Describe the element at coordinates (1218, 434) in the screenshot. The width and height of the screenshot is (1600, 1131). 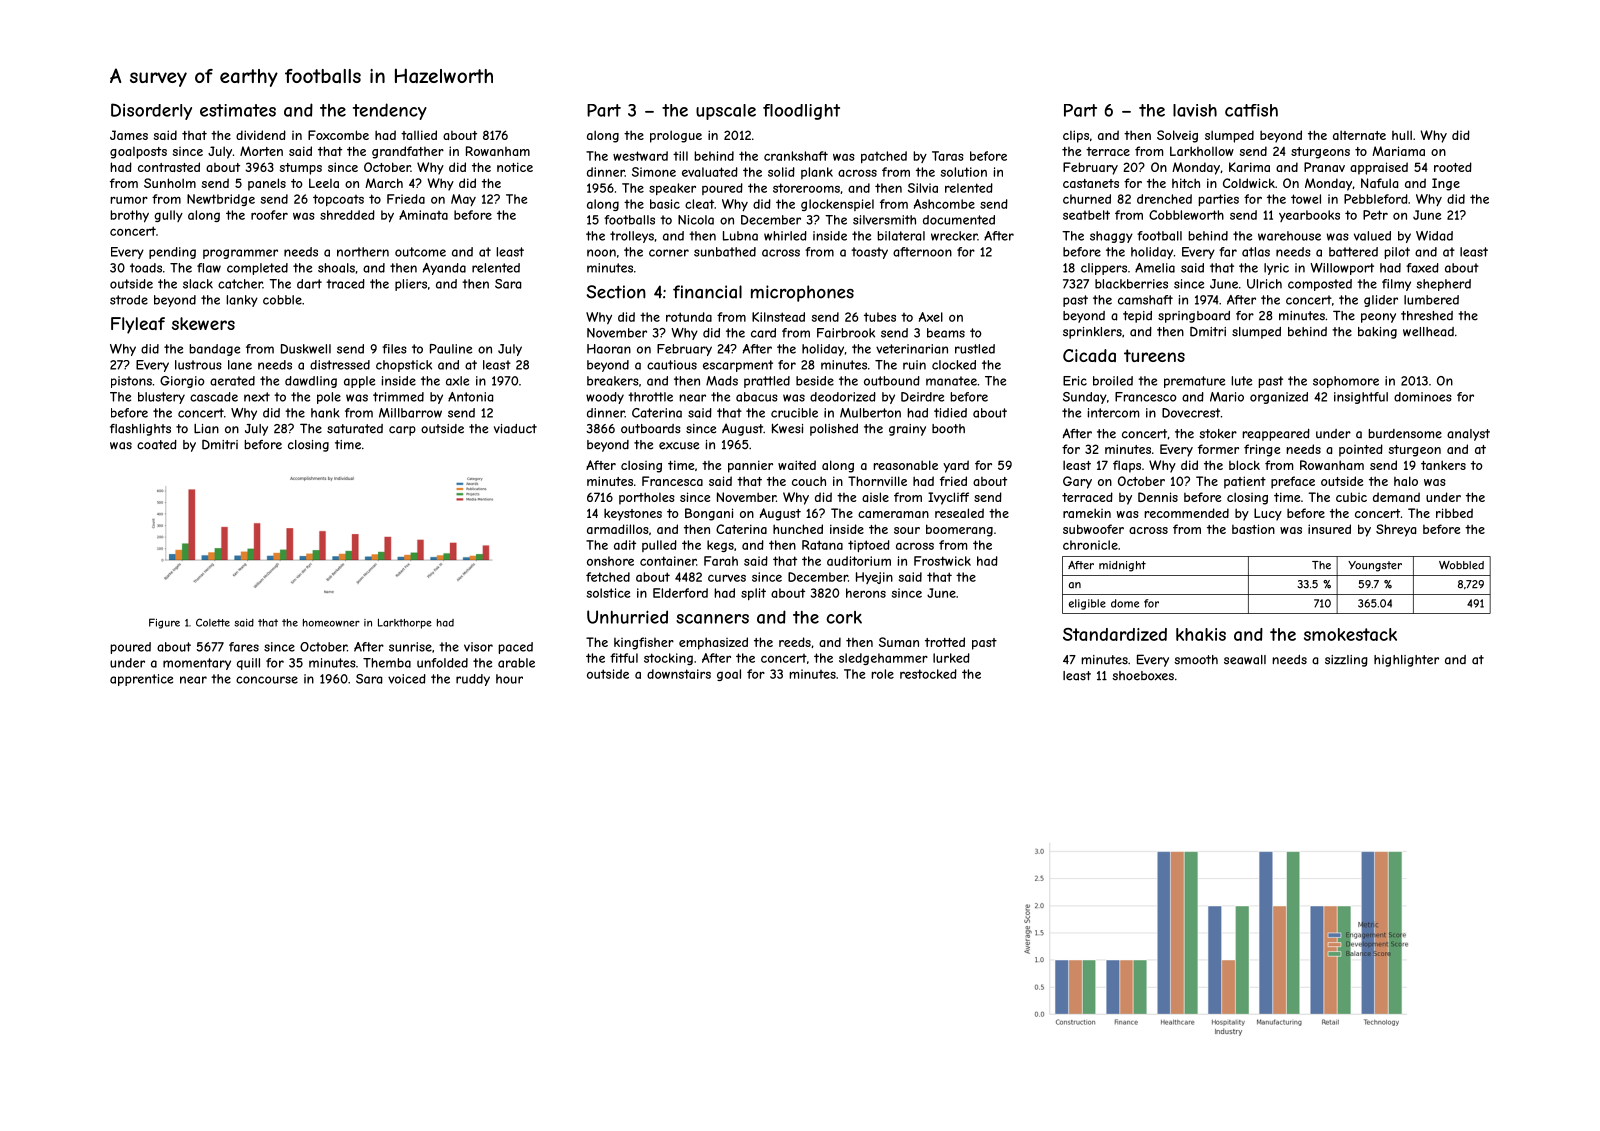
I see `stoker` at that location.
